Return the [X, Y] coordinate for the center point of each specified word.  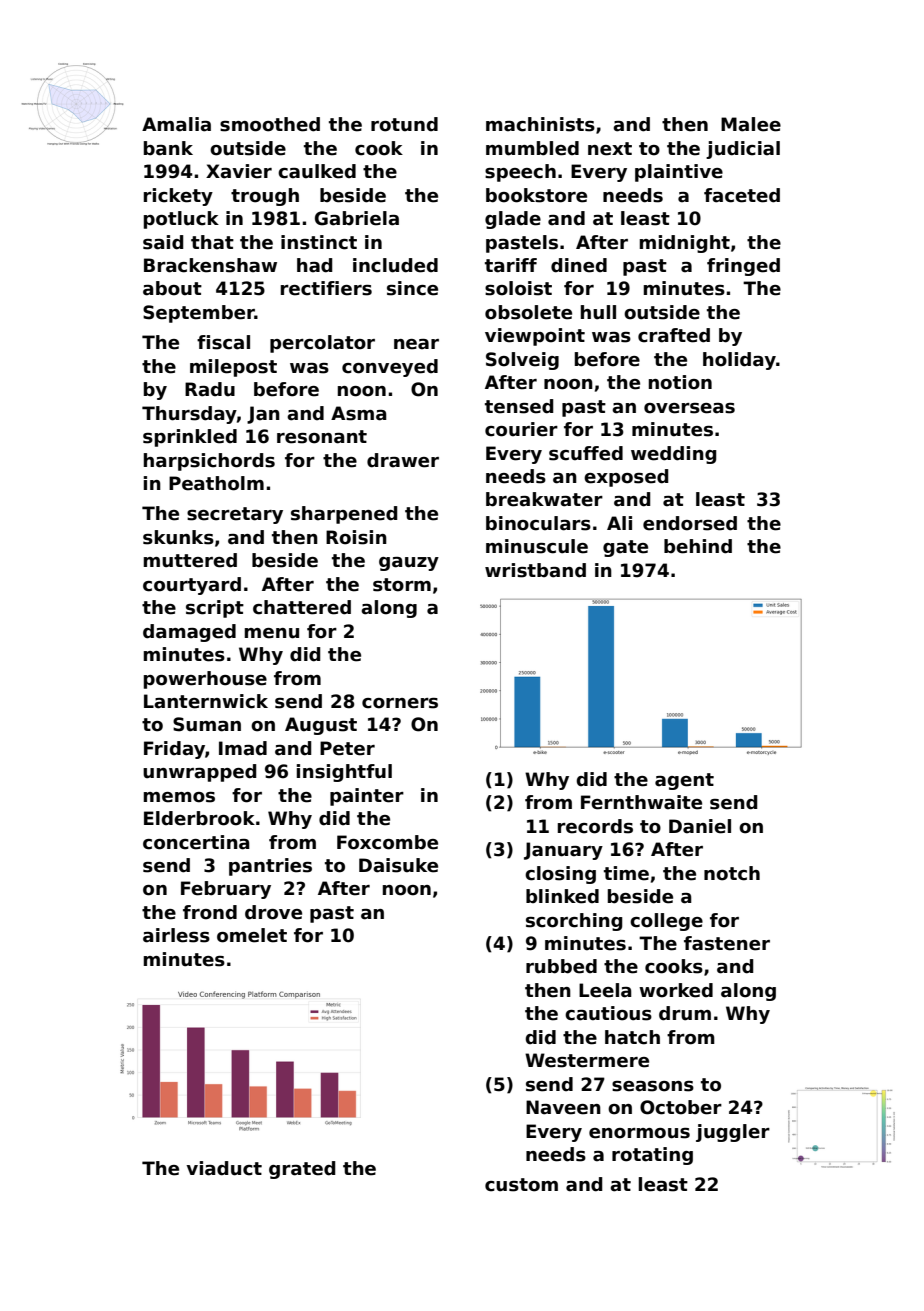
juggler [733, 1133]
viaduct [224, 1168]
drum [685, 1013]
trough [265, 197]
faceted [742, 195]
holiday [739, 361]
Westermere [587, 1060]
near [416, 344]
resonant [322, 437]
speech [520, 173]
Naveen [563, 1107]
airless [176, 935]
